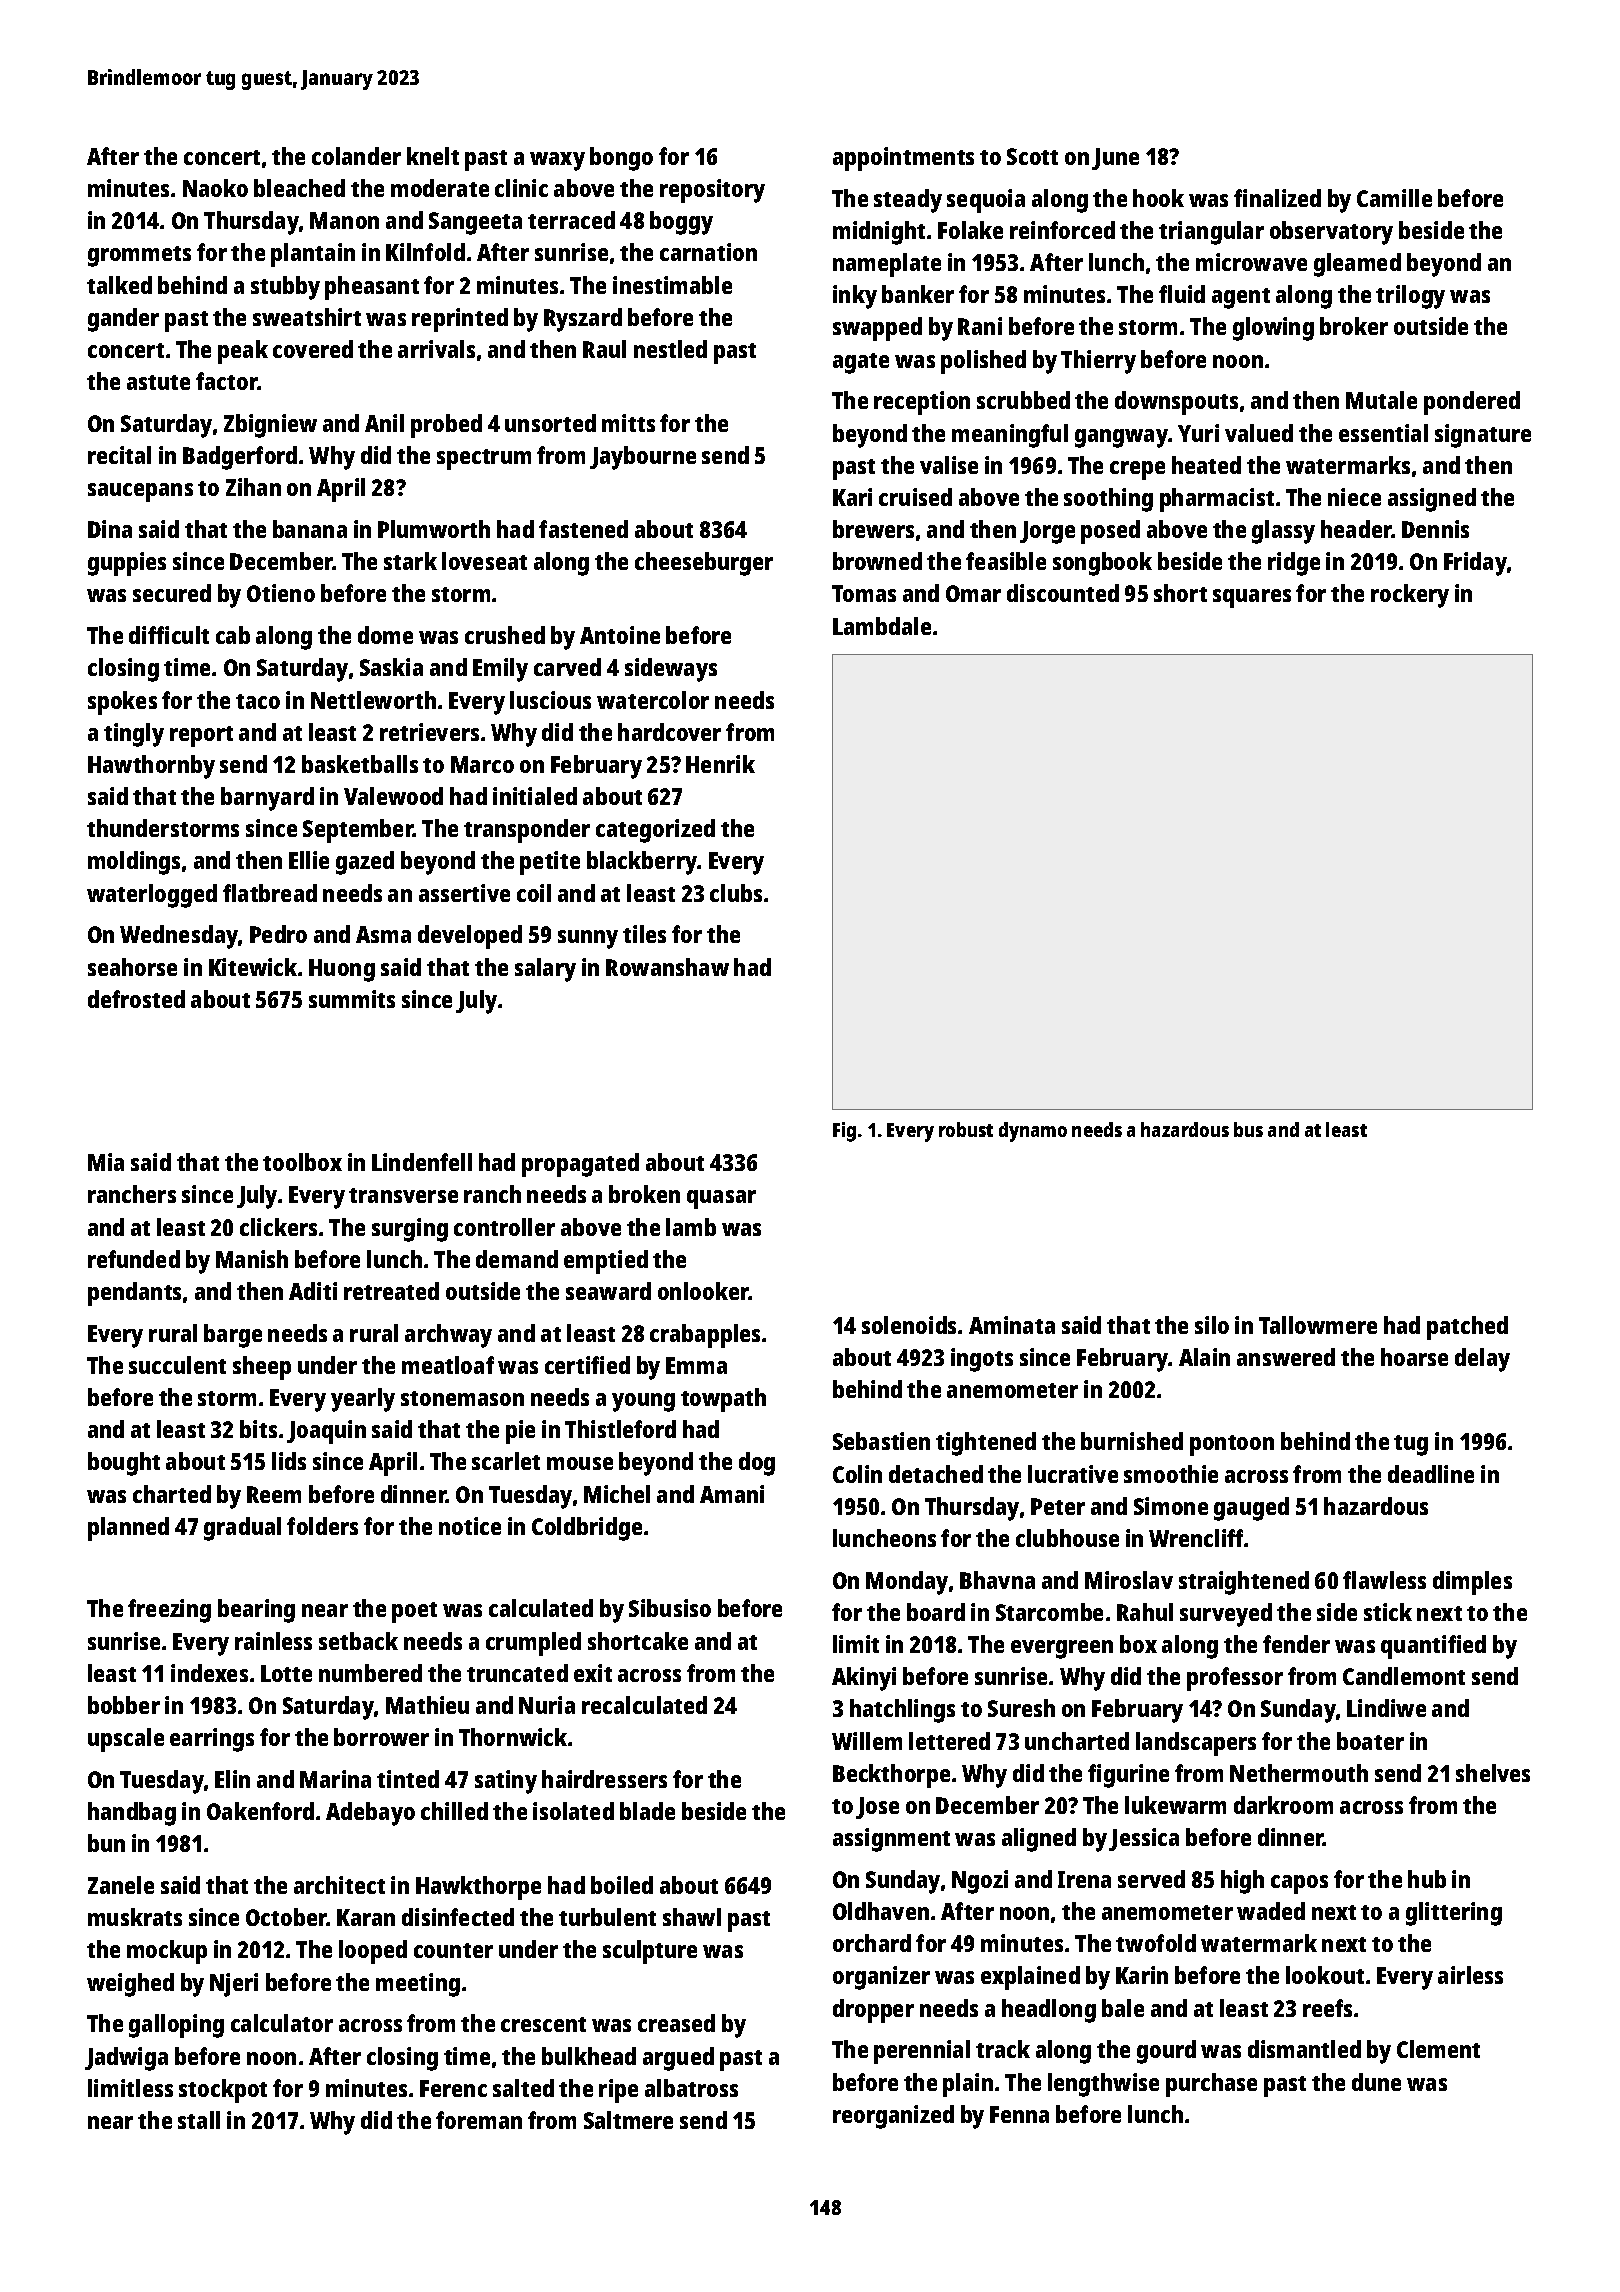 The height and width of the page is (2292, 1620). I want to click on dimples, so click(1472, 1583).
